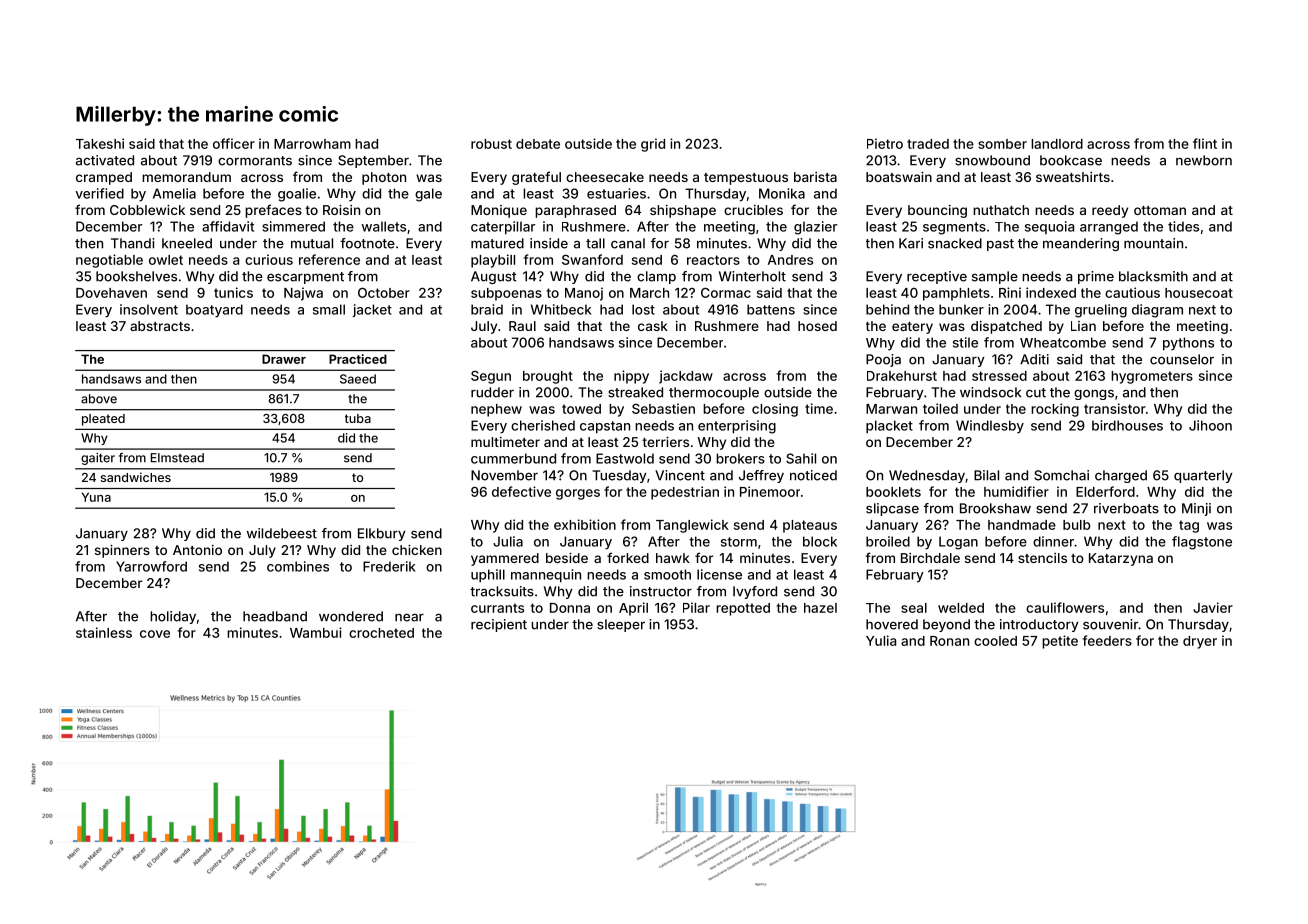 The image size is (1308, 924). I want to click on toiled, so click(940, 408).
